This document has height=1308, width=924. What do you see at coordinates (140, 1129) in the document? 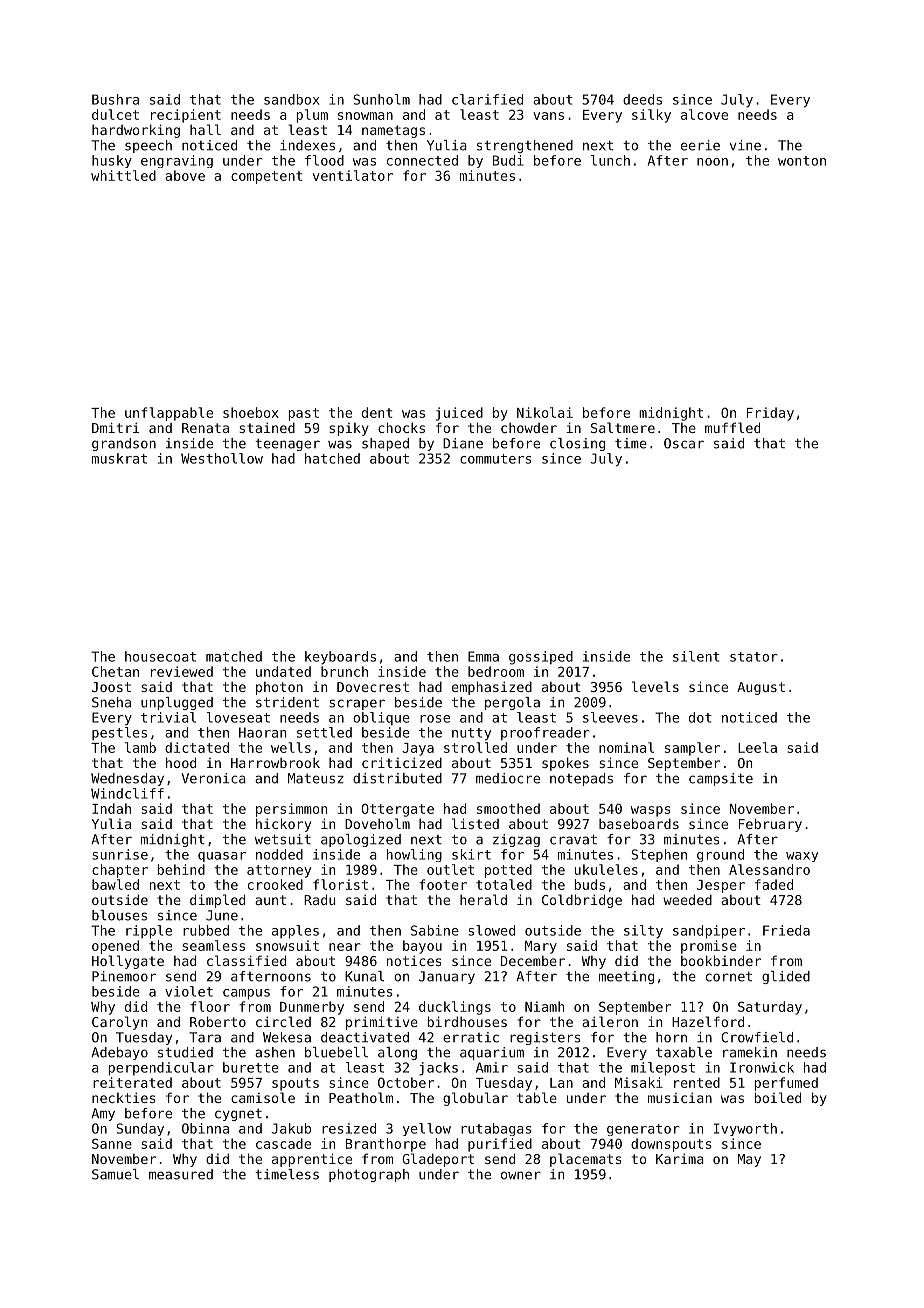
I see `Sunday` at bounding box center [140, 1129].
